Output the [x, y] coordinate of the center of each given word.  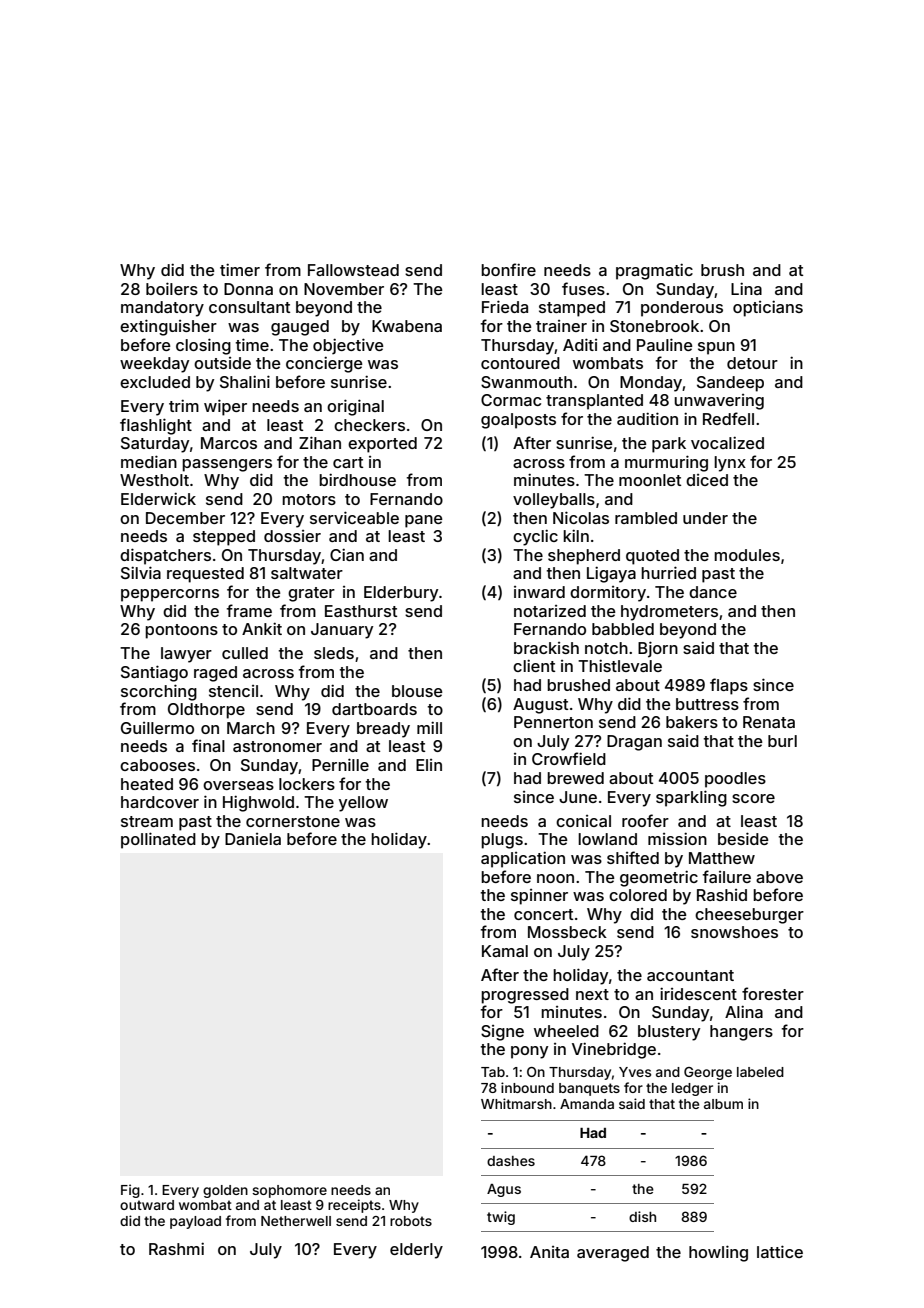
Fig [130, 1191]
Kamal [505, 951]
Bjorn [658, 649]
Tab [493, 1072]
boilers [172, 288]
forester [773, 993]
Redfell [728, 418]
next [592, 994]
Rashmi [176, 1248]
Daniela [253, 839]
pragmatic [654, 271]
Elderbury [401, 594]
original [355, 407]
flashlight [156, 426]
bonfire [508, 269]
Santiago [154, 673]
